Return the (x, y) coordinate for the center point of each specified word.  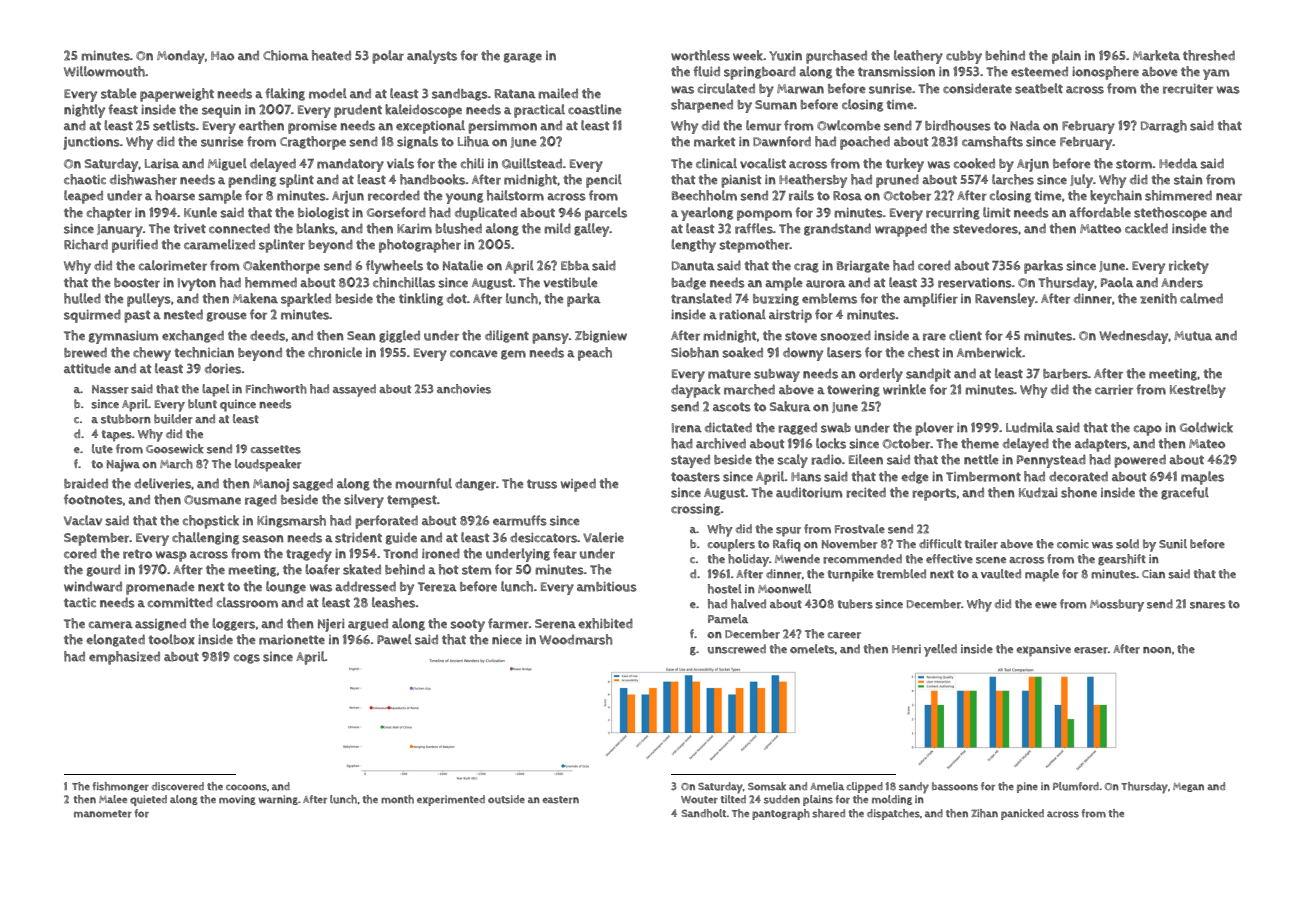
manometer (103, 814)
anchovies (464, 389)
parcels (606, 214)
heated (331, 55)
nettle (981, 459)
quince (238, 405)
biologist (323, 213)
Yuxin (785, 56)
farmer (508, 623)
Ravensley (1005, 300)
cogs (247, 659)
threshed (1209, 55)
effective (949, 558)
